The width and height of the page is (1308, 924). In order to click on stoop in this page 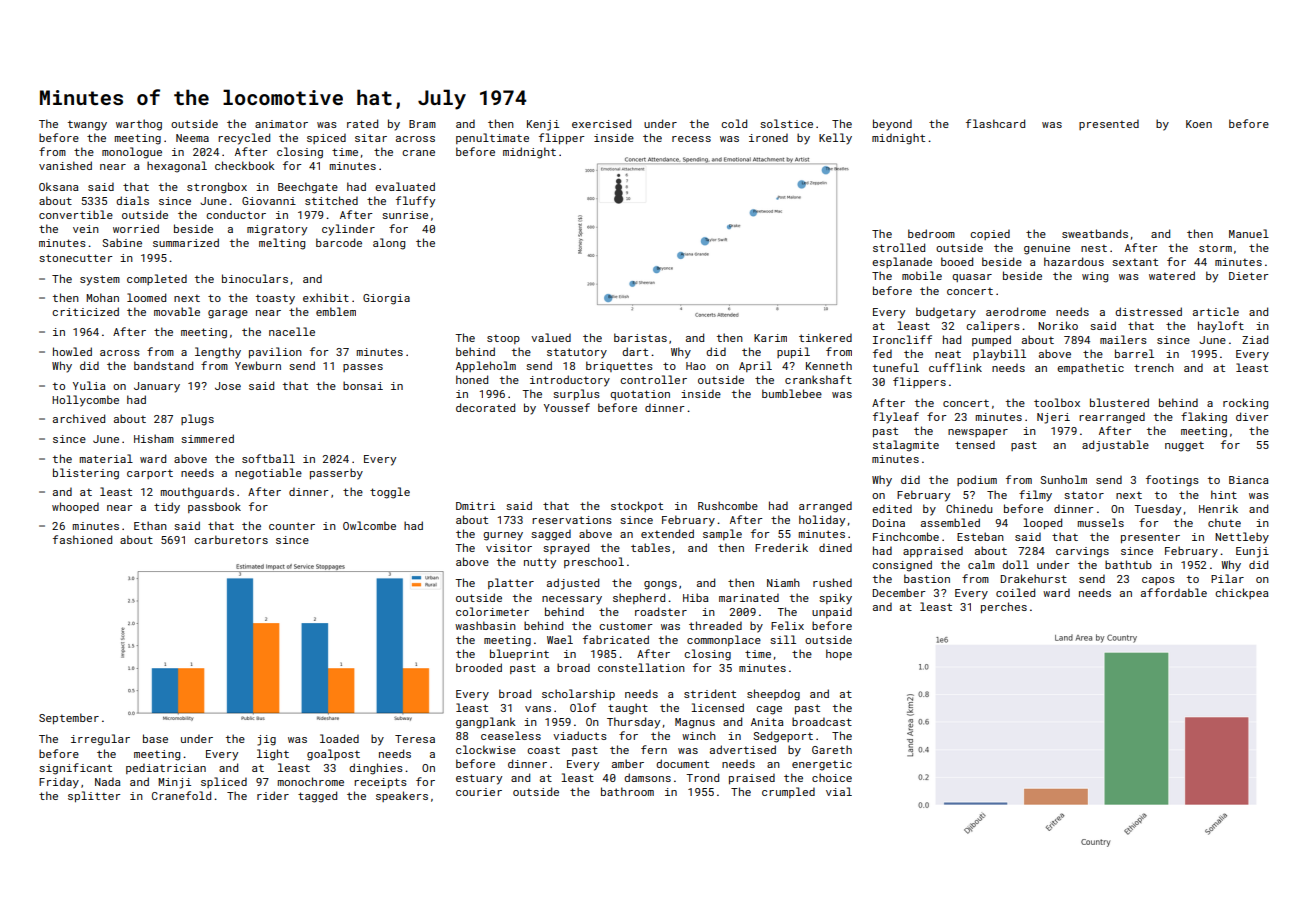, I will do `click(503, 339)`.
